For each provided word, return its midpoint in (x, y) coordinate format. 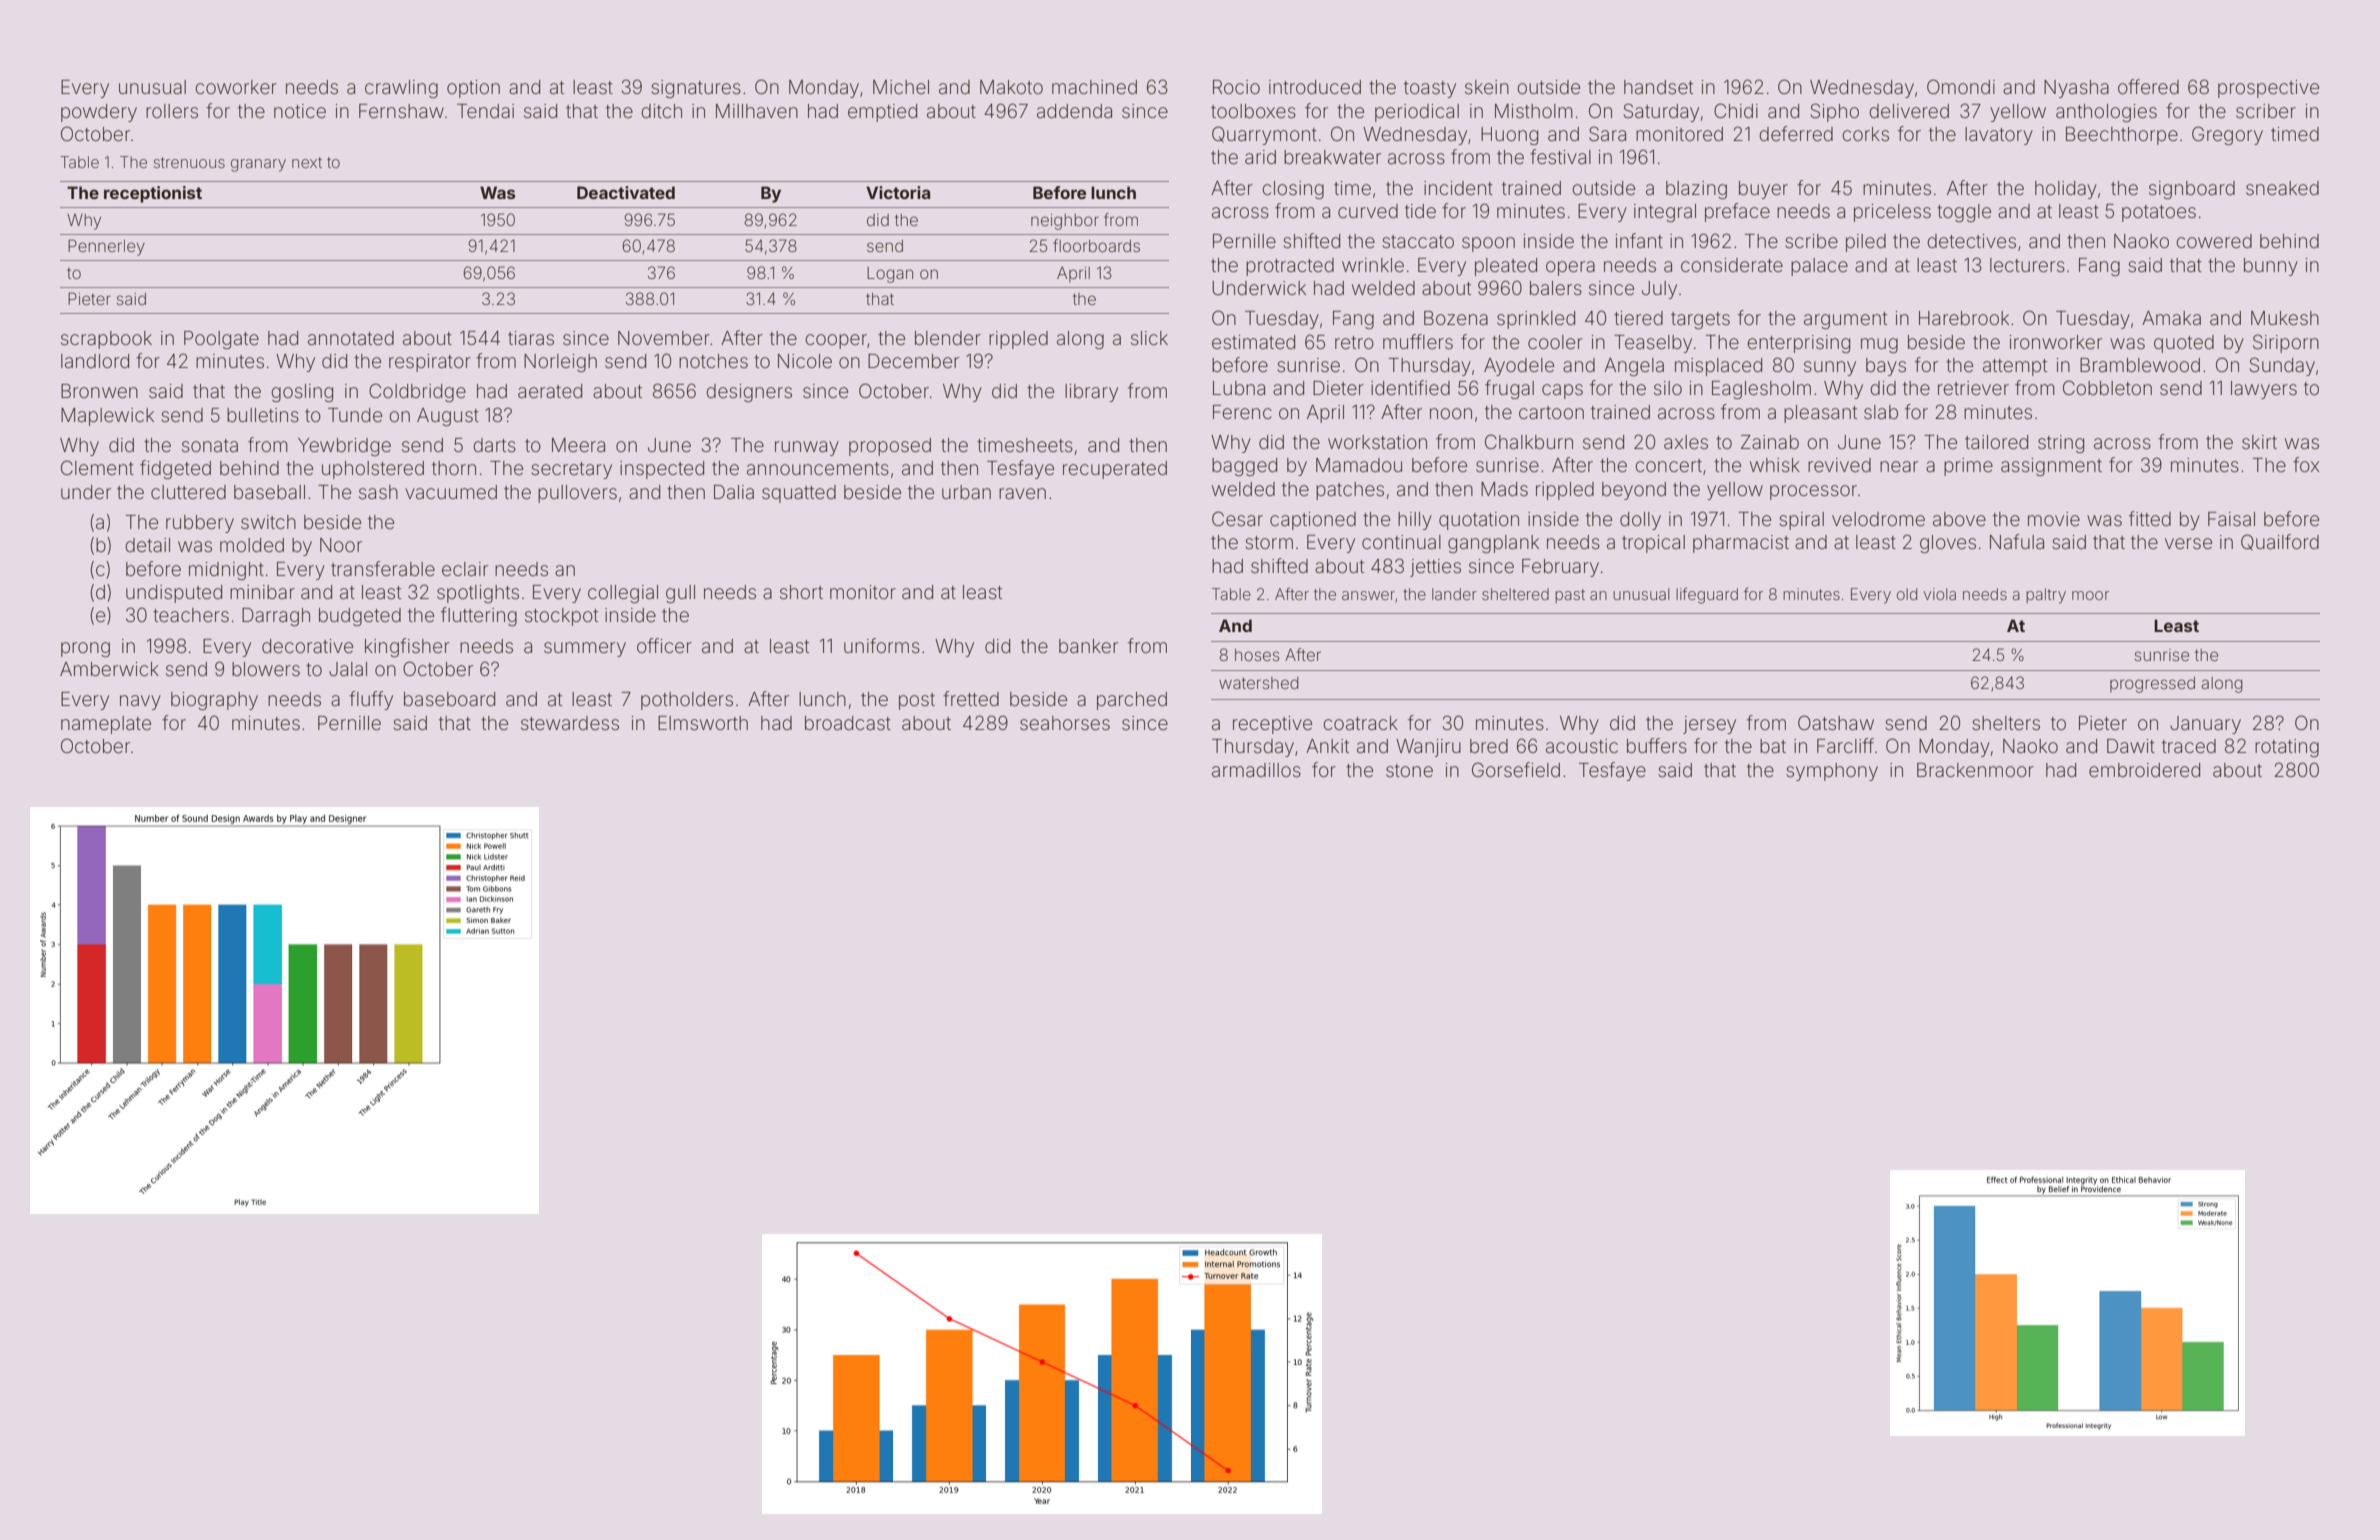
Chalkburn (1529, 441)
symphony (1832, 772)
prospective (2268, 89)
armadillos (1256, 770)
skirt (2259, 442)
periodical (1417, 113)
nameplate (106, 725)
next (307, 162)
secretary (572, 470)
